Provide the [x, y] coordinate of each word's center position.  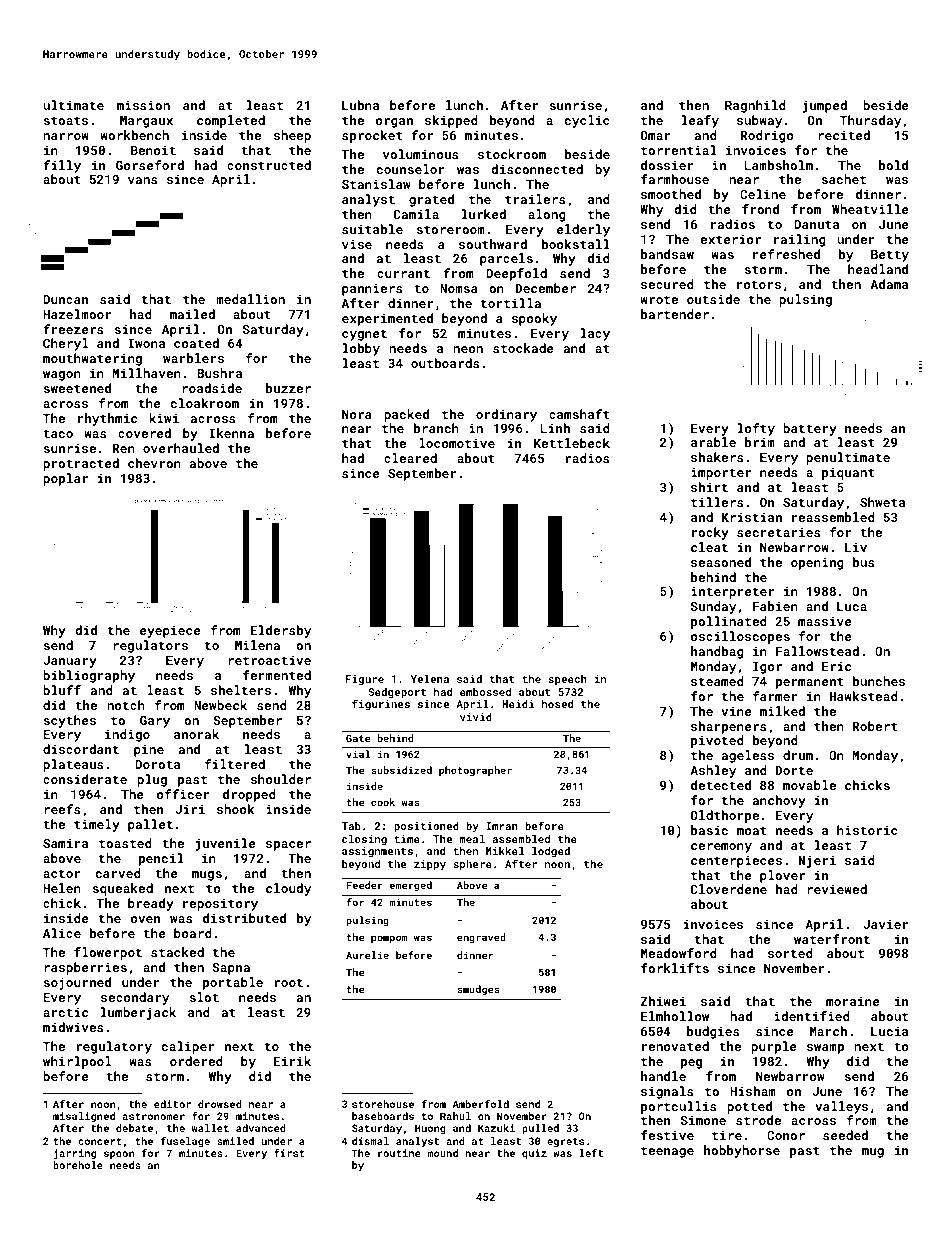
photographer [475, 771]
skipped [451, 121]
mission [143, 105]
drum [798, 755]
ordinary [506, 415]
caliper [188, 1047]
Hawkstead [864, 696]
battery [810, 429]
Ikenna [231, 433]
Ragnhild [755, 106]
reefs [62, 809]
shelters [241, 690]
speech [567, 680]
